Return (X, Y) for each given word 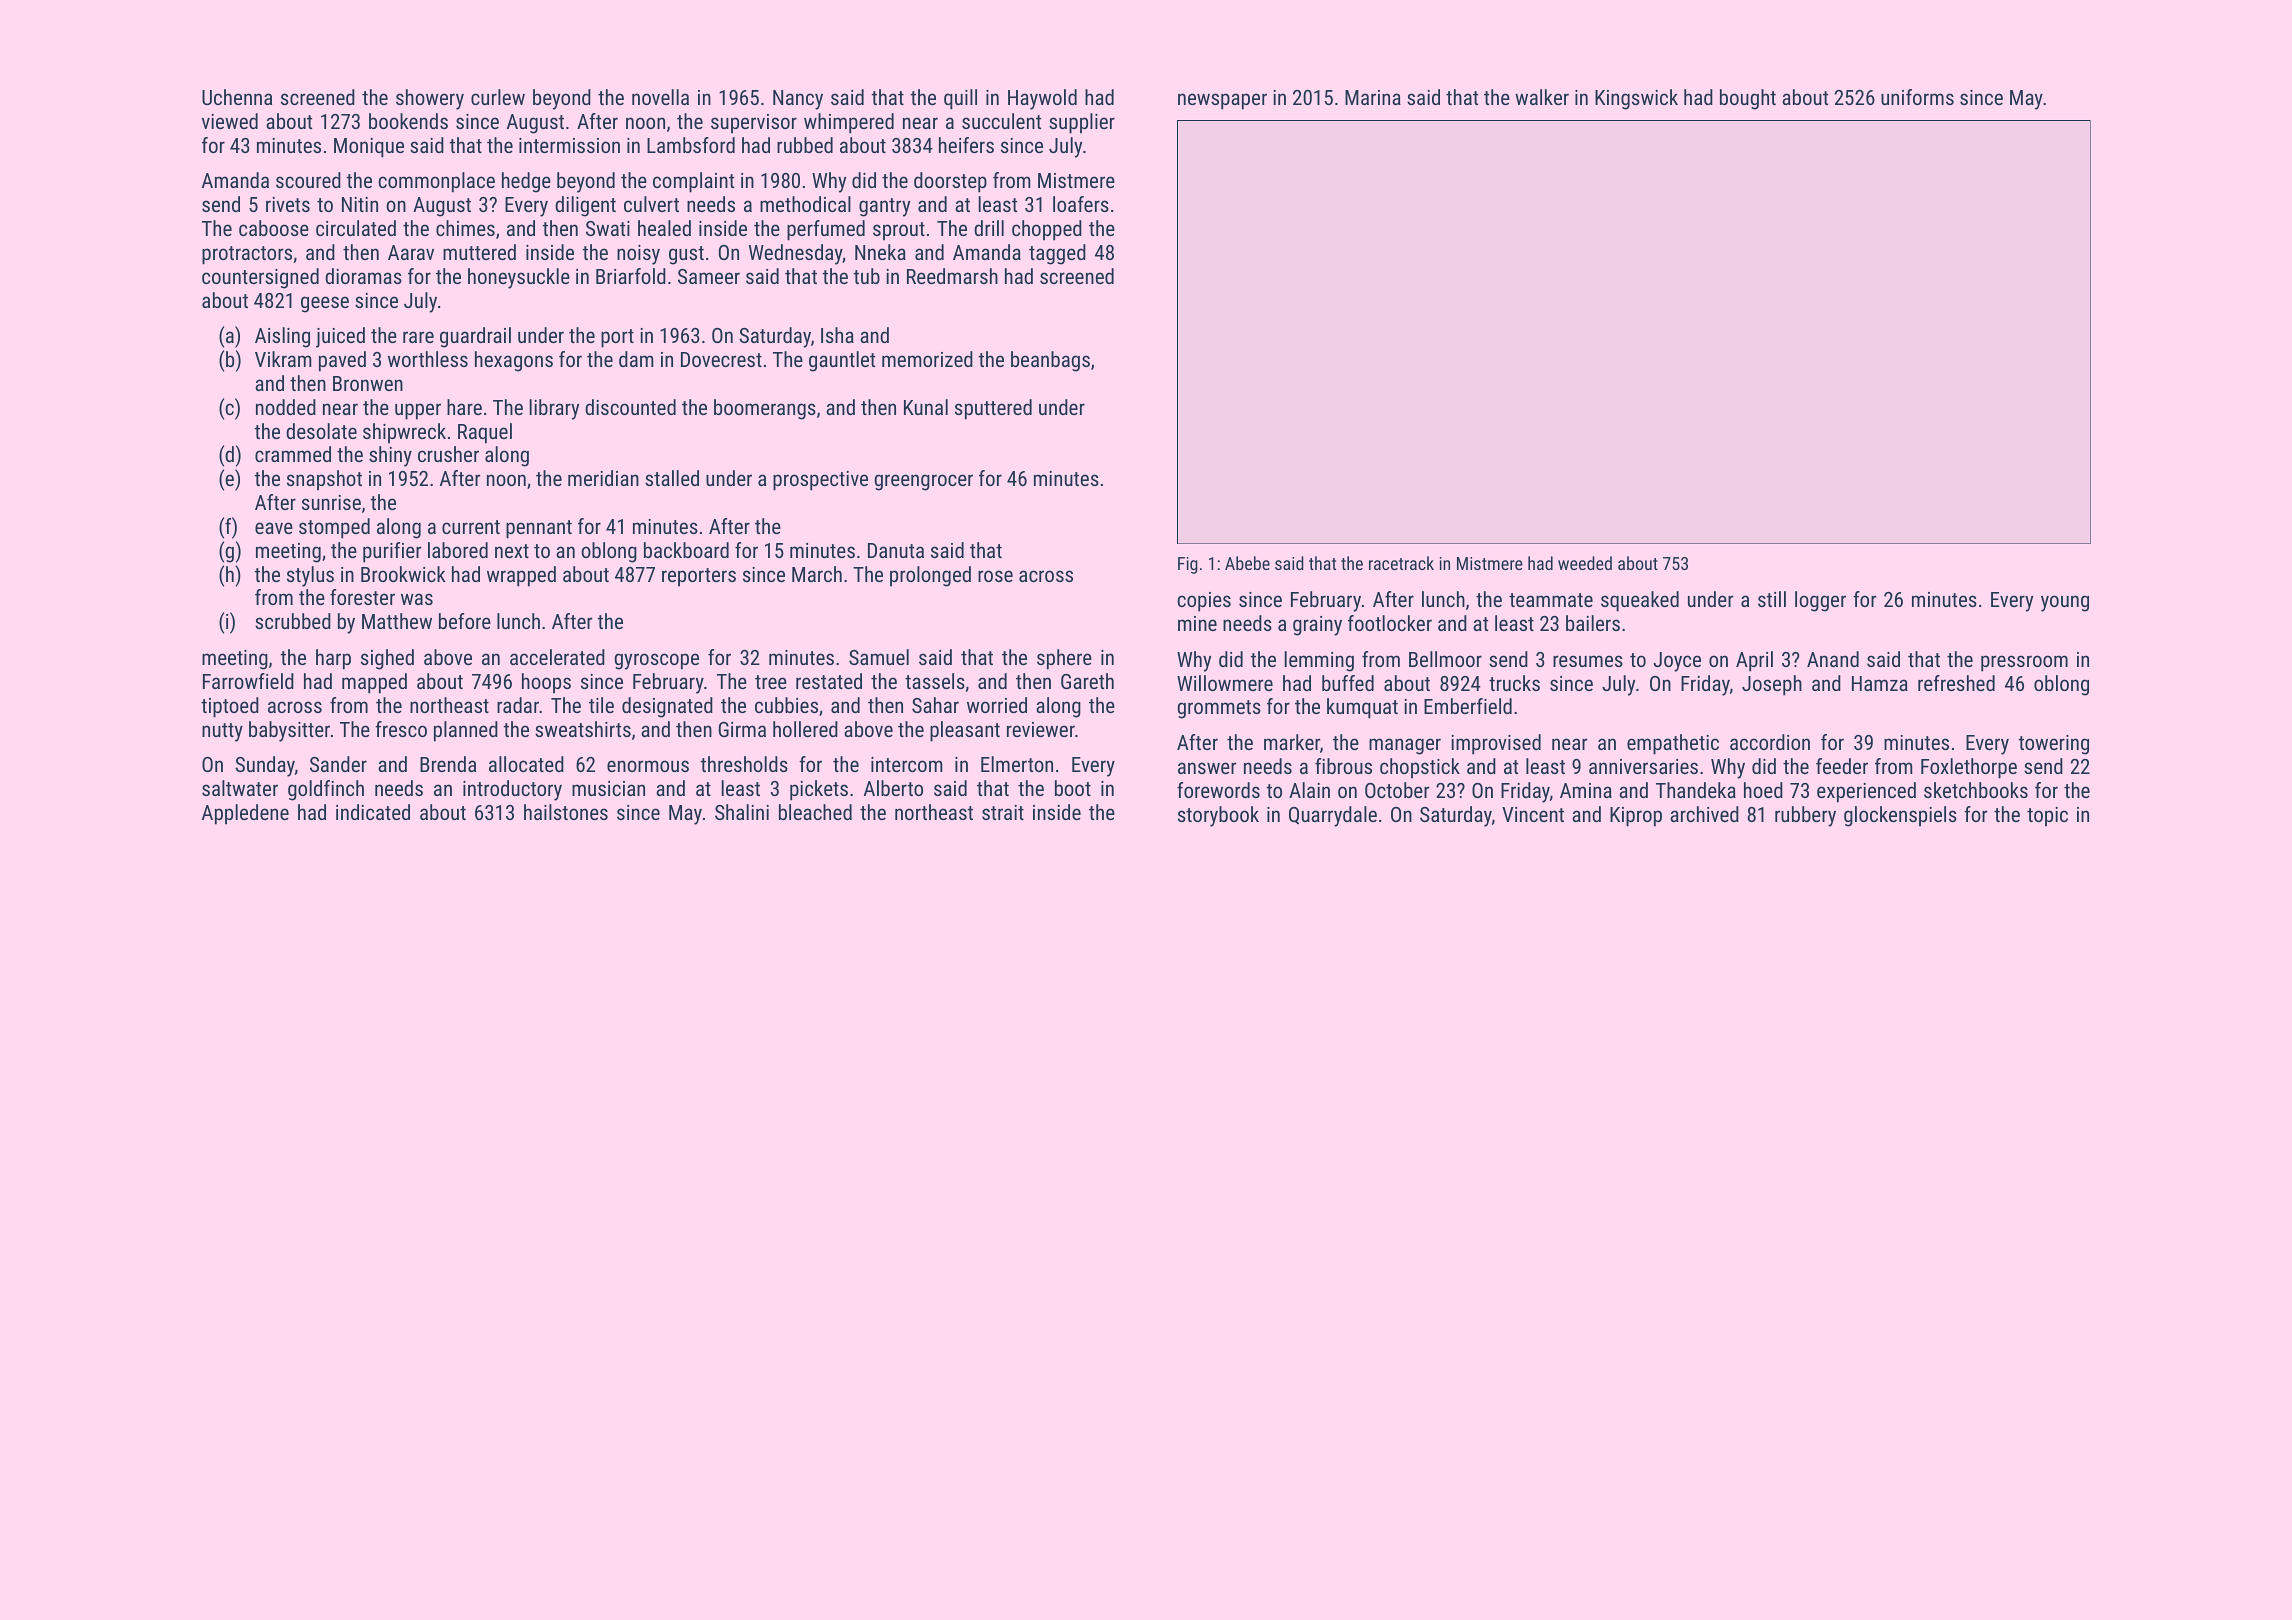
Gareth (1087, 681)
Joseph (1772, 685)
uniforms (1917, 97)
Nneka (880, 252)
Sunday (265, 766)
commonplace (436, 182)
